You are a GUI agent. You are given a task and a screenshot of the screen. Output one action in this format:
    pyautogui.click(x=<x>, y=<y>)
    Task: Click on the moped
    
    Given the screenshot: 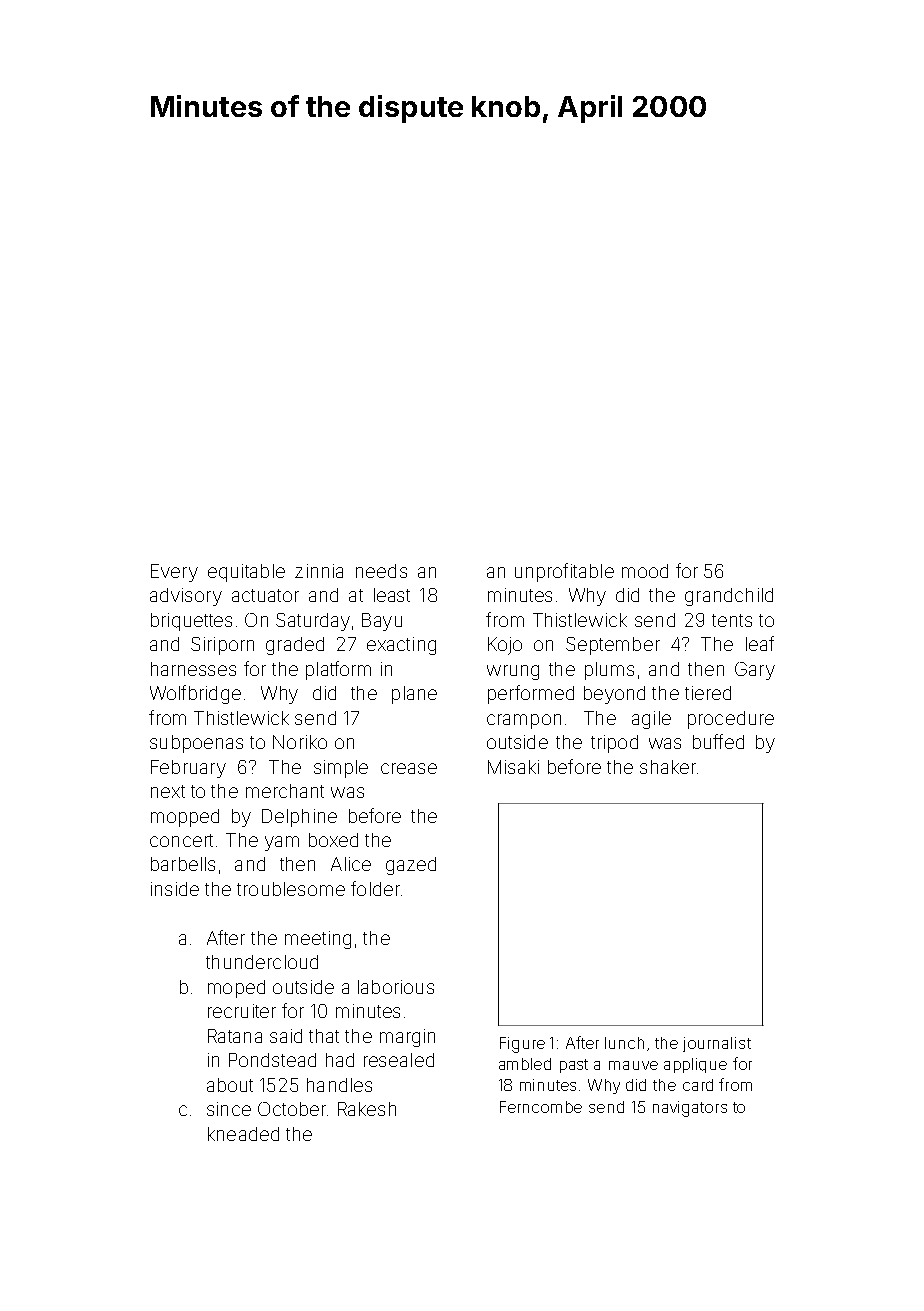 What is the action you would take?
    pyautogui.click(x=236, y=989)
